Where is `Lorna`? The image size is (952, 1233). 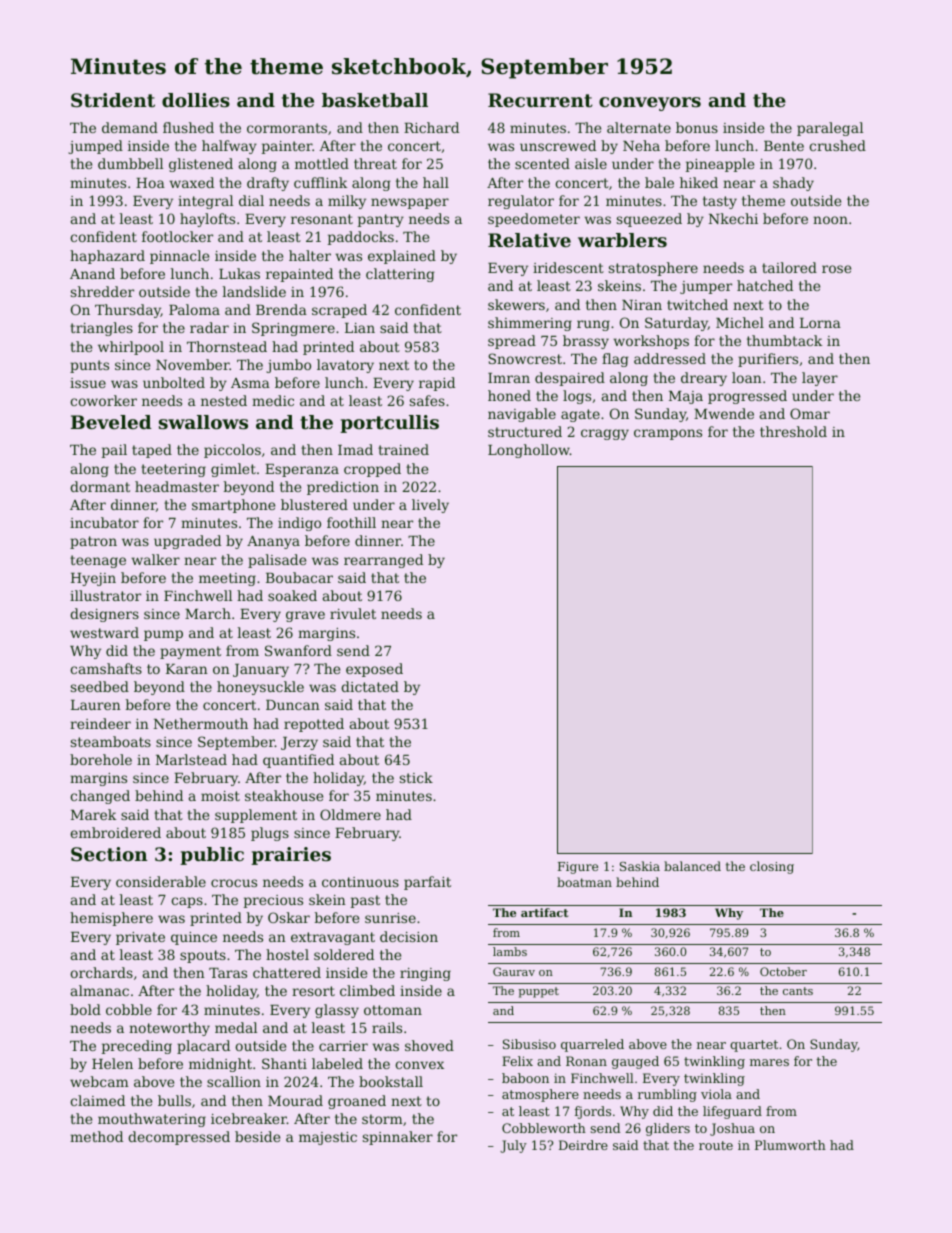
Lorna is located at coordinates (820, 323).
